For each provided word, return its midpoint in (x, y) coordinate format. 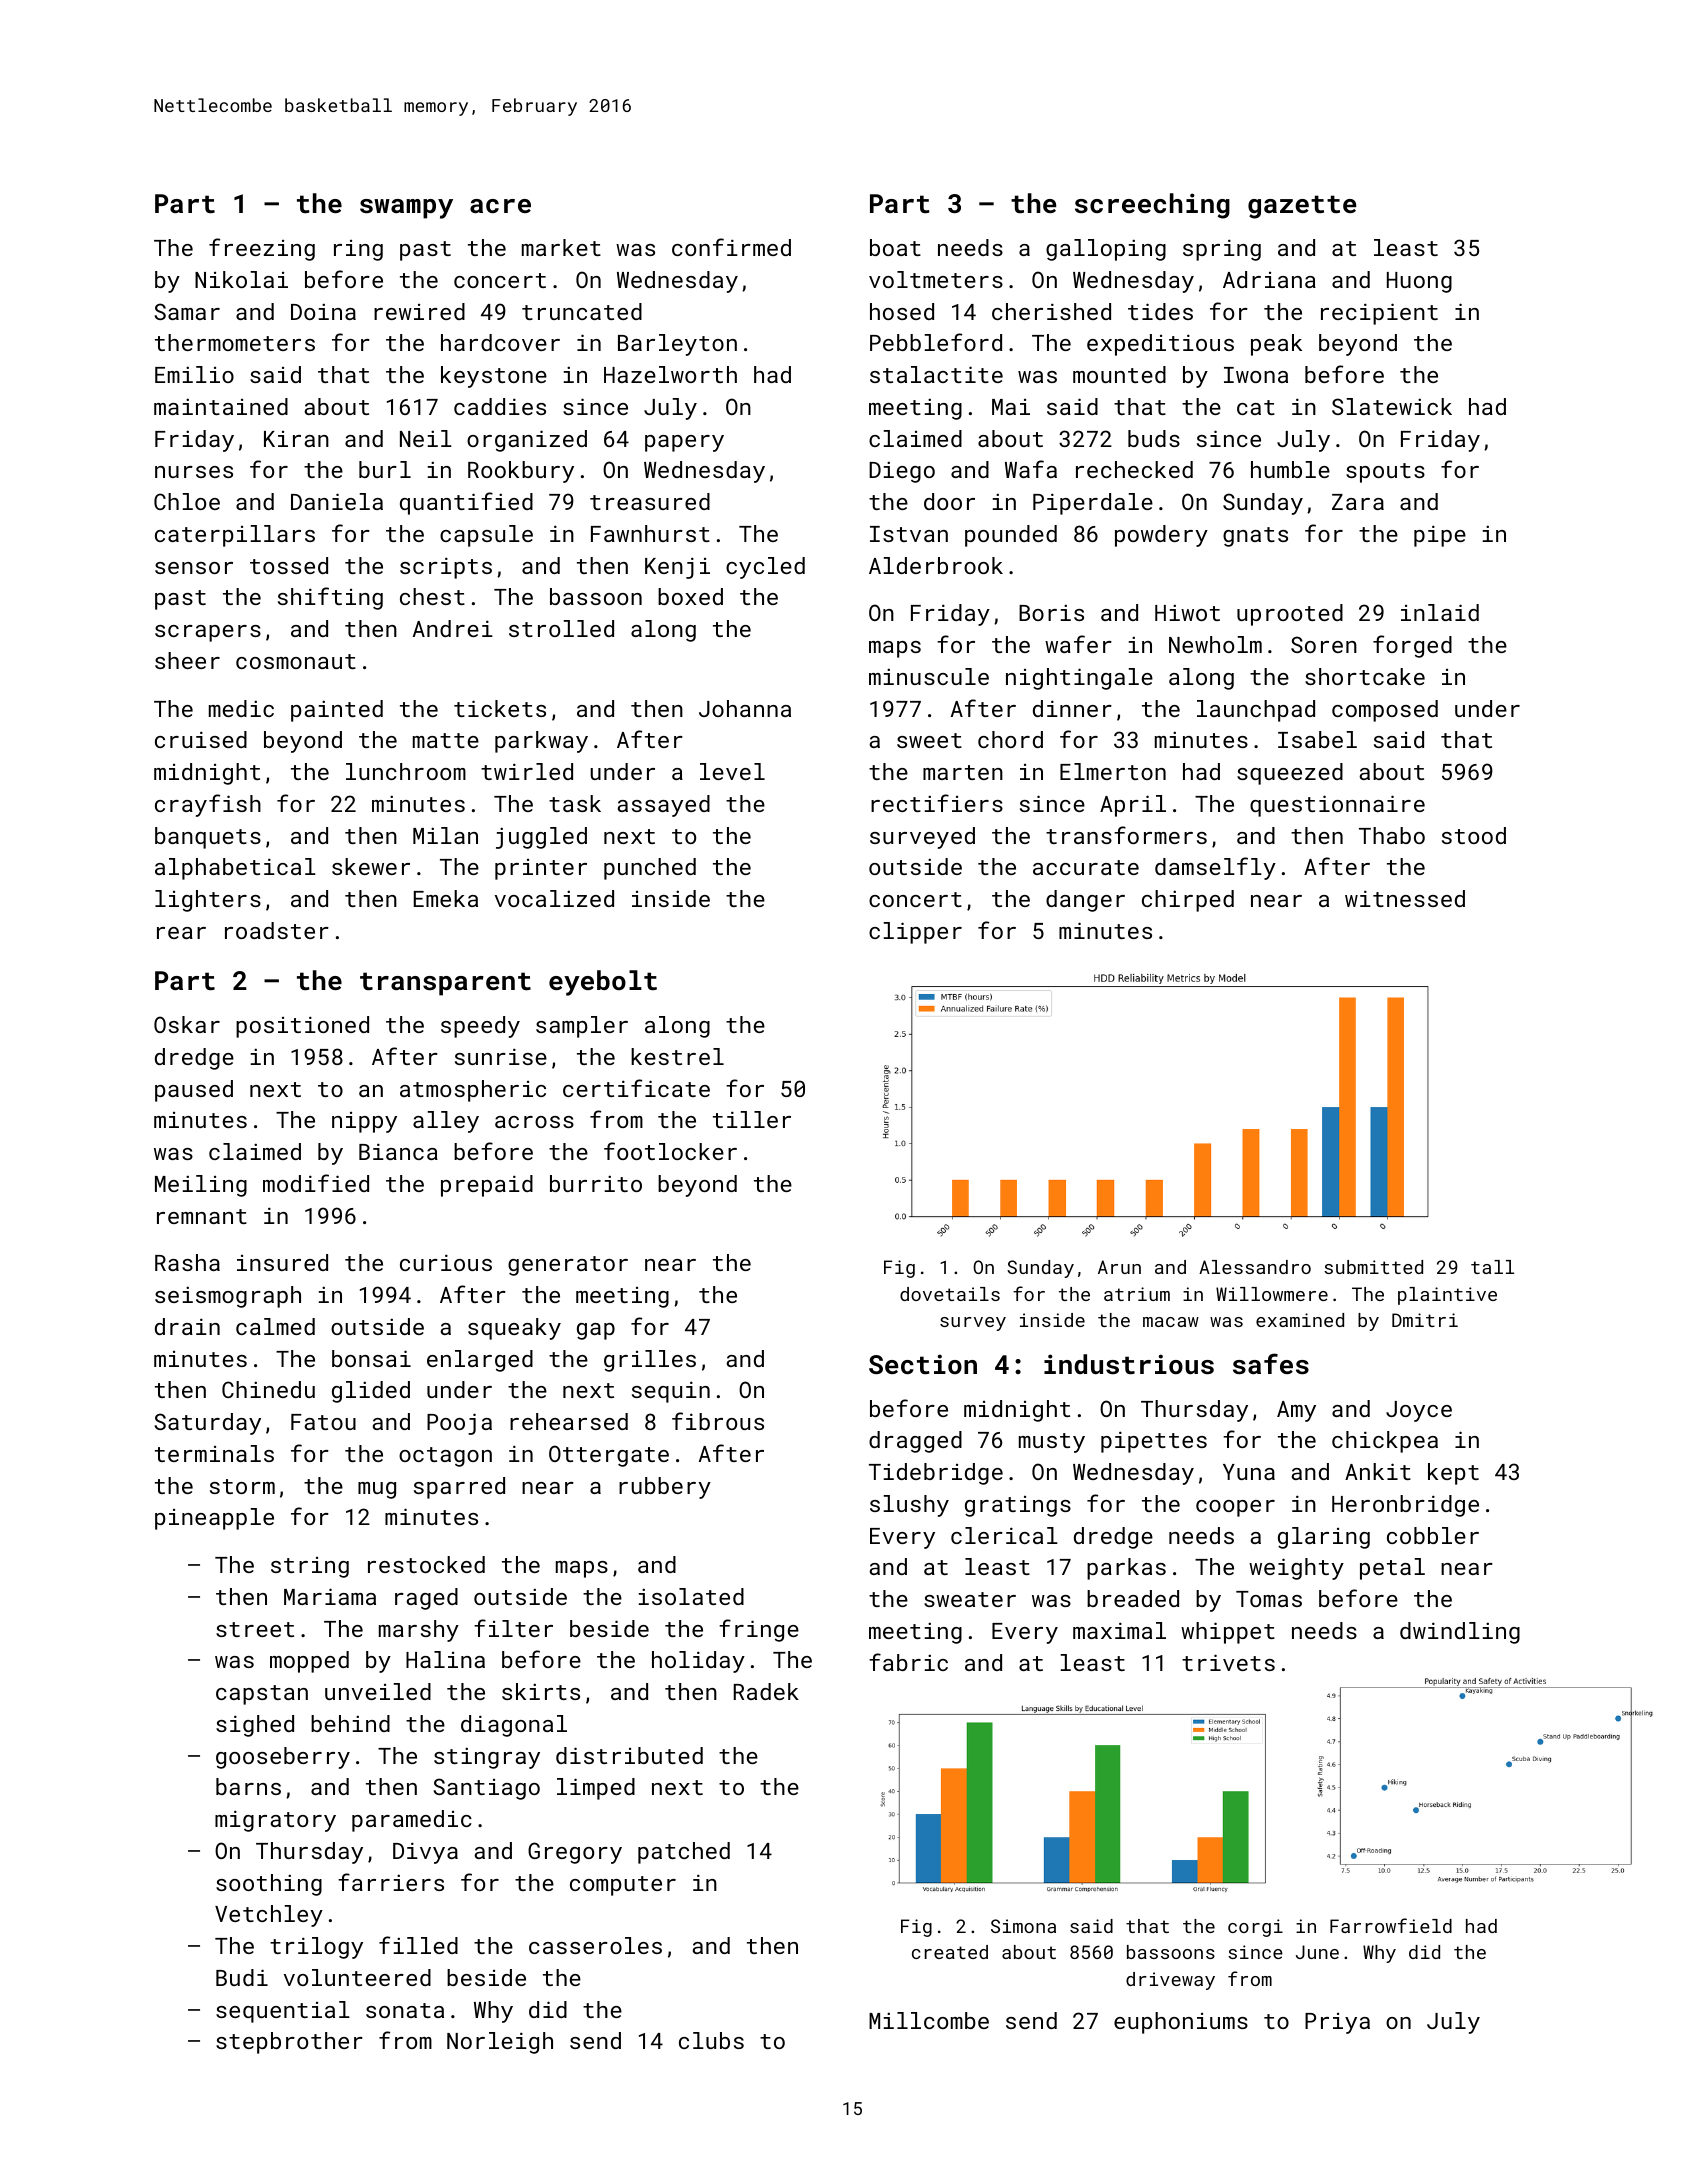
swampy (406, 209)
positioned (302, 1027)
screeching (1152, 206)
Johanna (745, 708)
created (950, 1952)
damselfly (1215, 868)
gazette (1302, 207)
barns (248, 1786)
